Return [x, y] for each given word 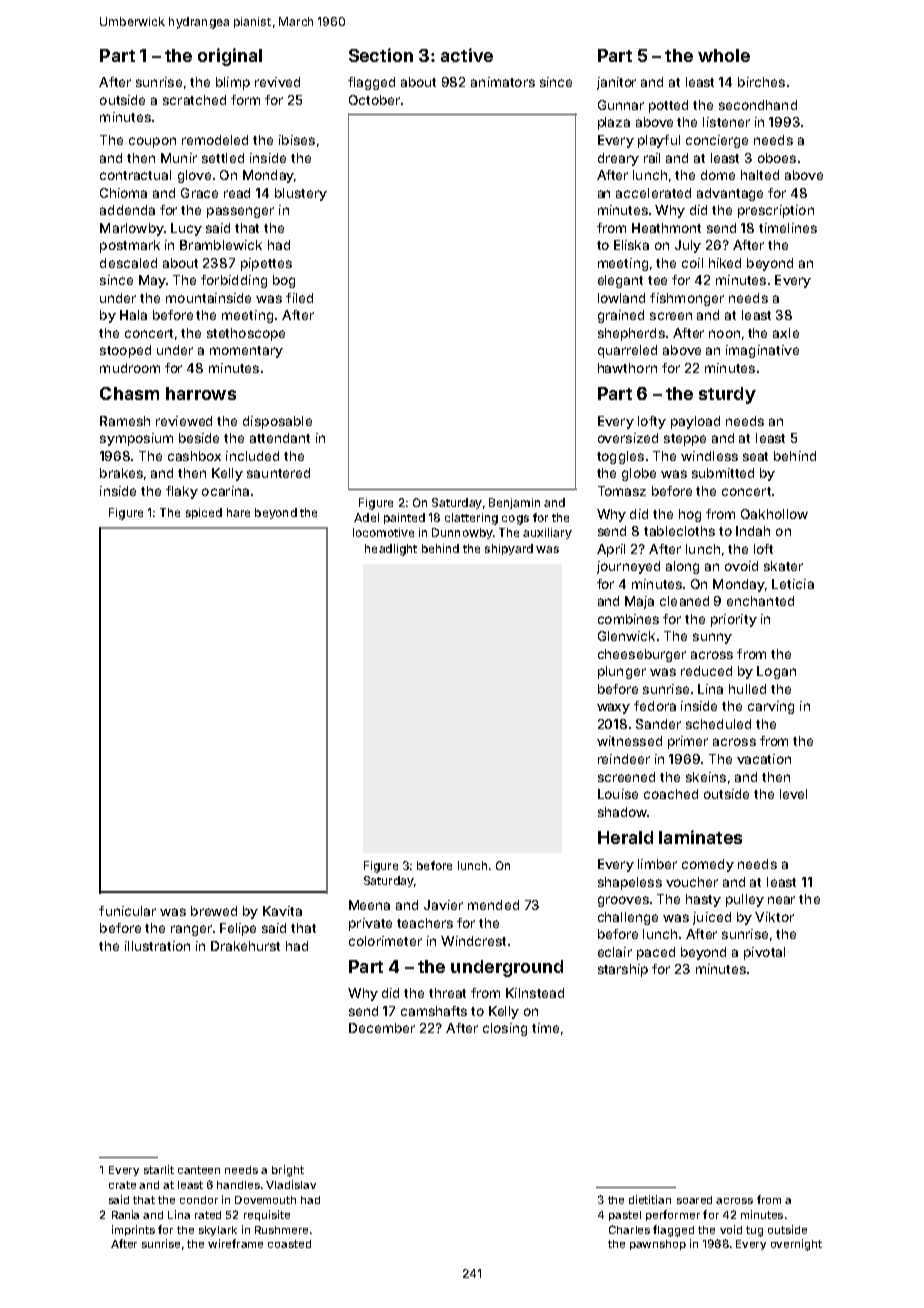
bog [284, 281]
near [781, 900]
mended [493, 905]
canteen [199, 1170]
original [230, 57]
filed [299, 298]
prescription [776, 211]
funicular [127, 911]
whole [724, 55]
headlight [391, 550]
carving [771, 707]
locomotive [383, 532]
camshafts [434, 1011]
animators [503, 82]
